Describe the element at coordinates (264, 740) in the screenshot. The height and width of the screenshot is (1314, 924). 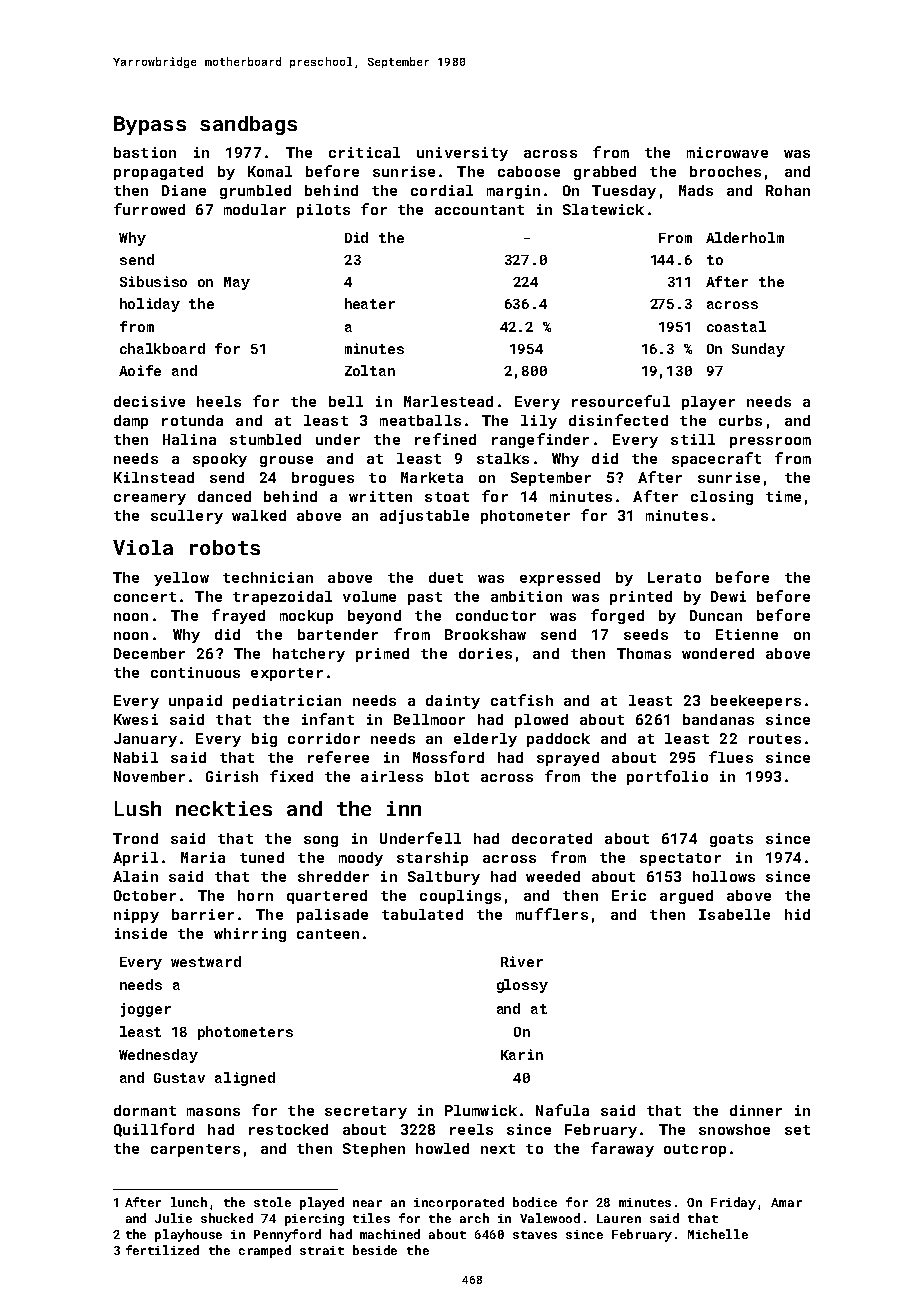
I see `big` at that location.
